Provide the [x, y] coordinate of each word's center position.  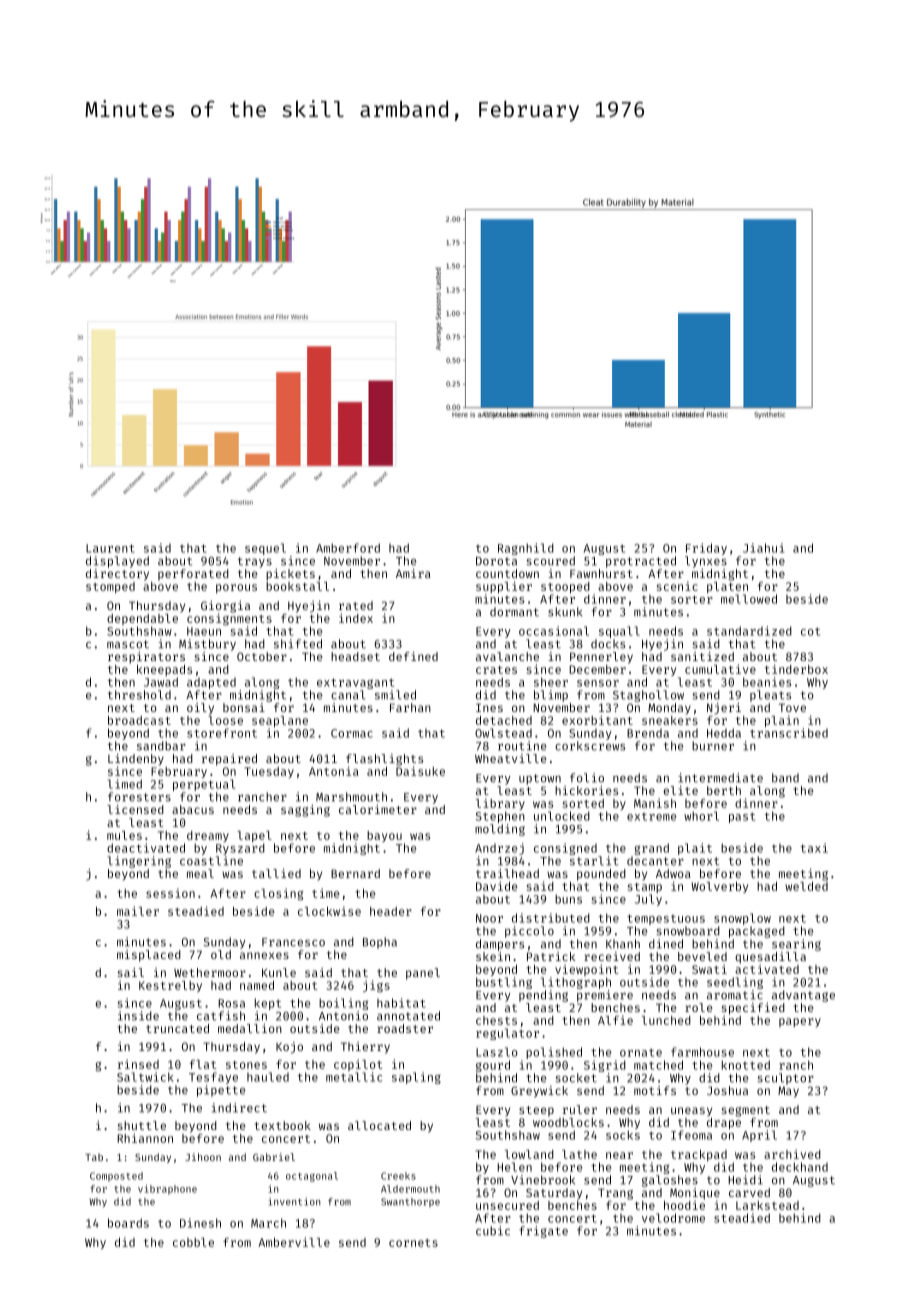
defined [413, 656]
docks [608, 644]
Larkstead [767, 1205]
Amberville [294, 1242]
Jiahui [763, 548]
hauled [268, 1077]
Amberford [348, 548]
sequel [265, 549]
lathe [579, 1154]
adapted [211, 683]
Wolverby [719, 887]
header [391, 911]
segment [746, 1111]
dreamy [208, 836]
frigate [543, 1232]
